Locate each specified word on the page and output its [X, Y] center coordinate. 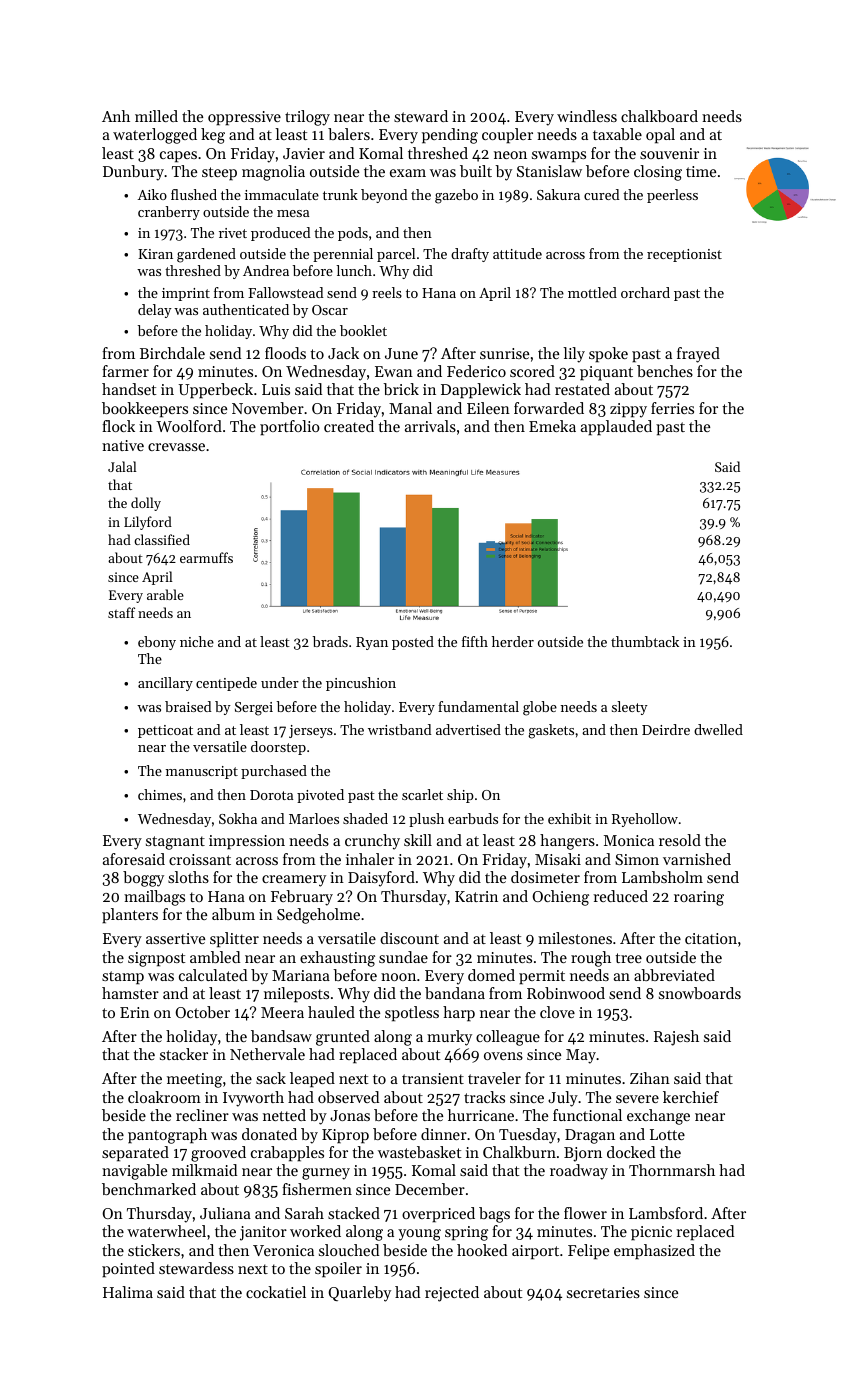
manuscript [202, 772]
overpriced [438, 1215]
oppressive [244, 118]
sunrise [504, 353]
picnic [651, 1233]
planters [130, 916]
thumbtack [645, 641]
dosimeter [545, 877]
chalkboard [659, 116]
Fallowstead [286, 292]
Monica [629, 840]
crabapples [287, 1154]
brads [330, 641]
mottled [592, 292]
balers [349, 134]
